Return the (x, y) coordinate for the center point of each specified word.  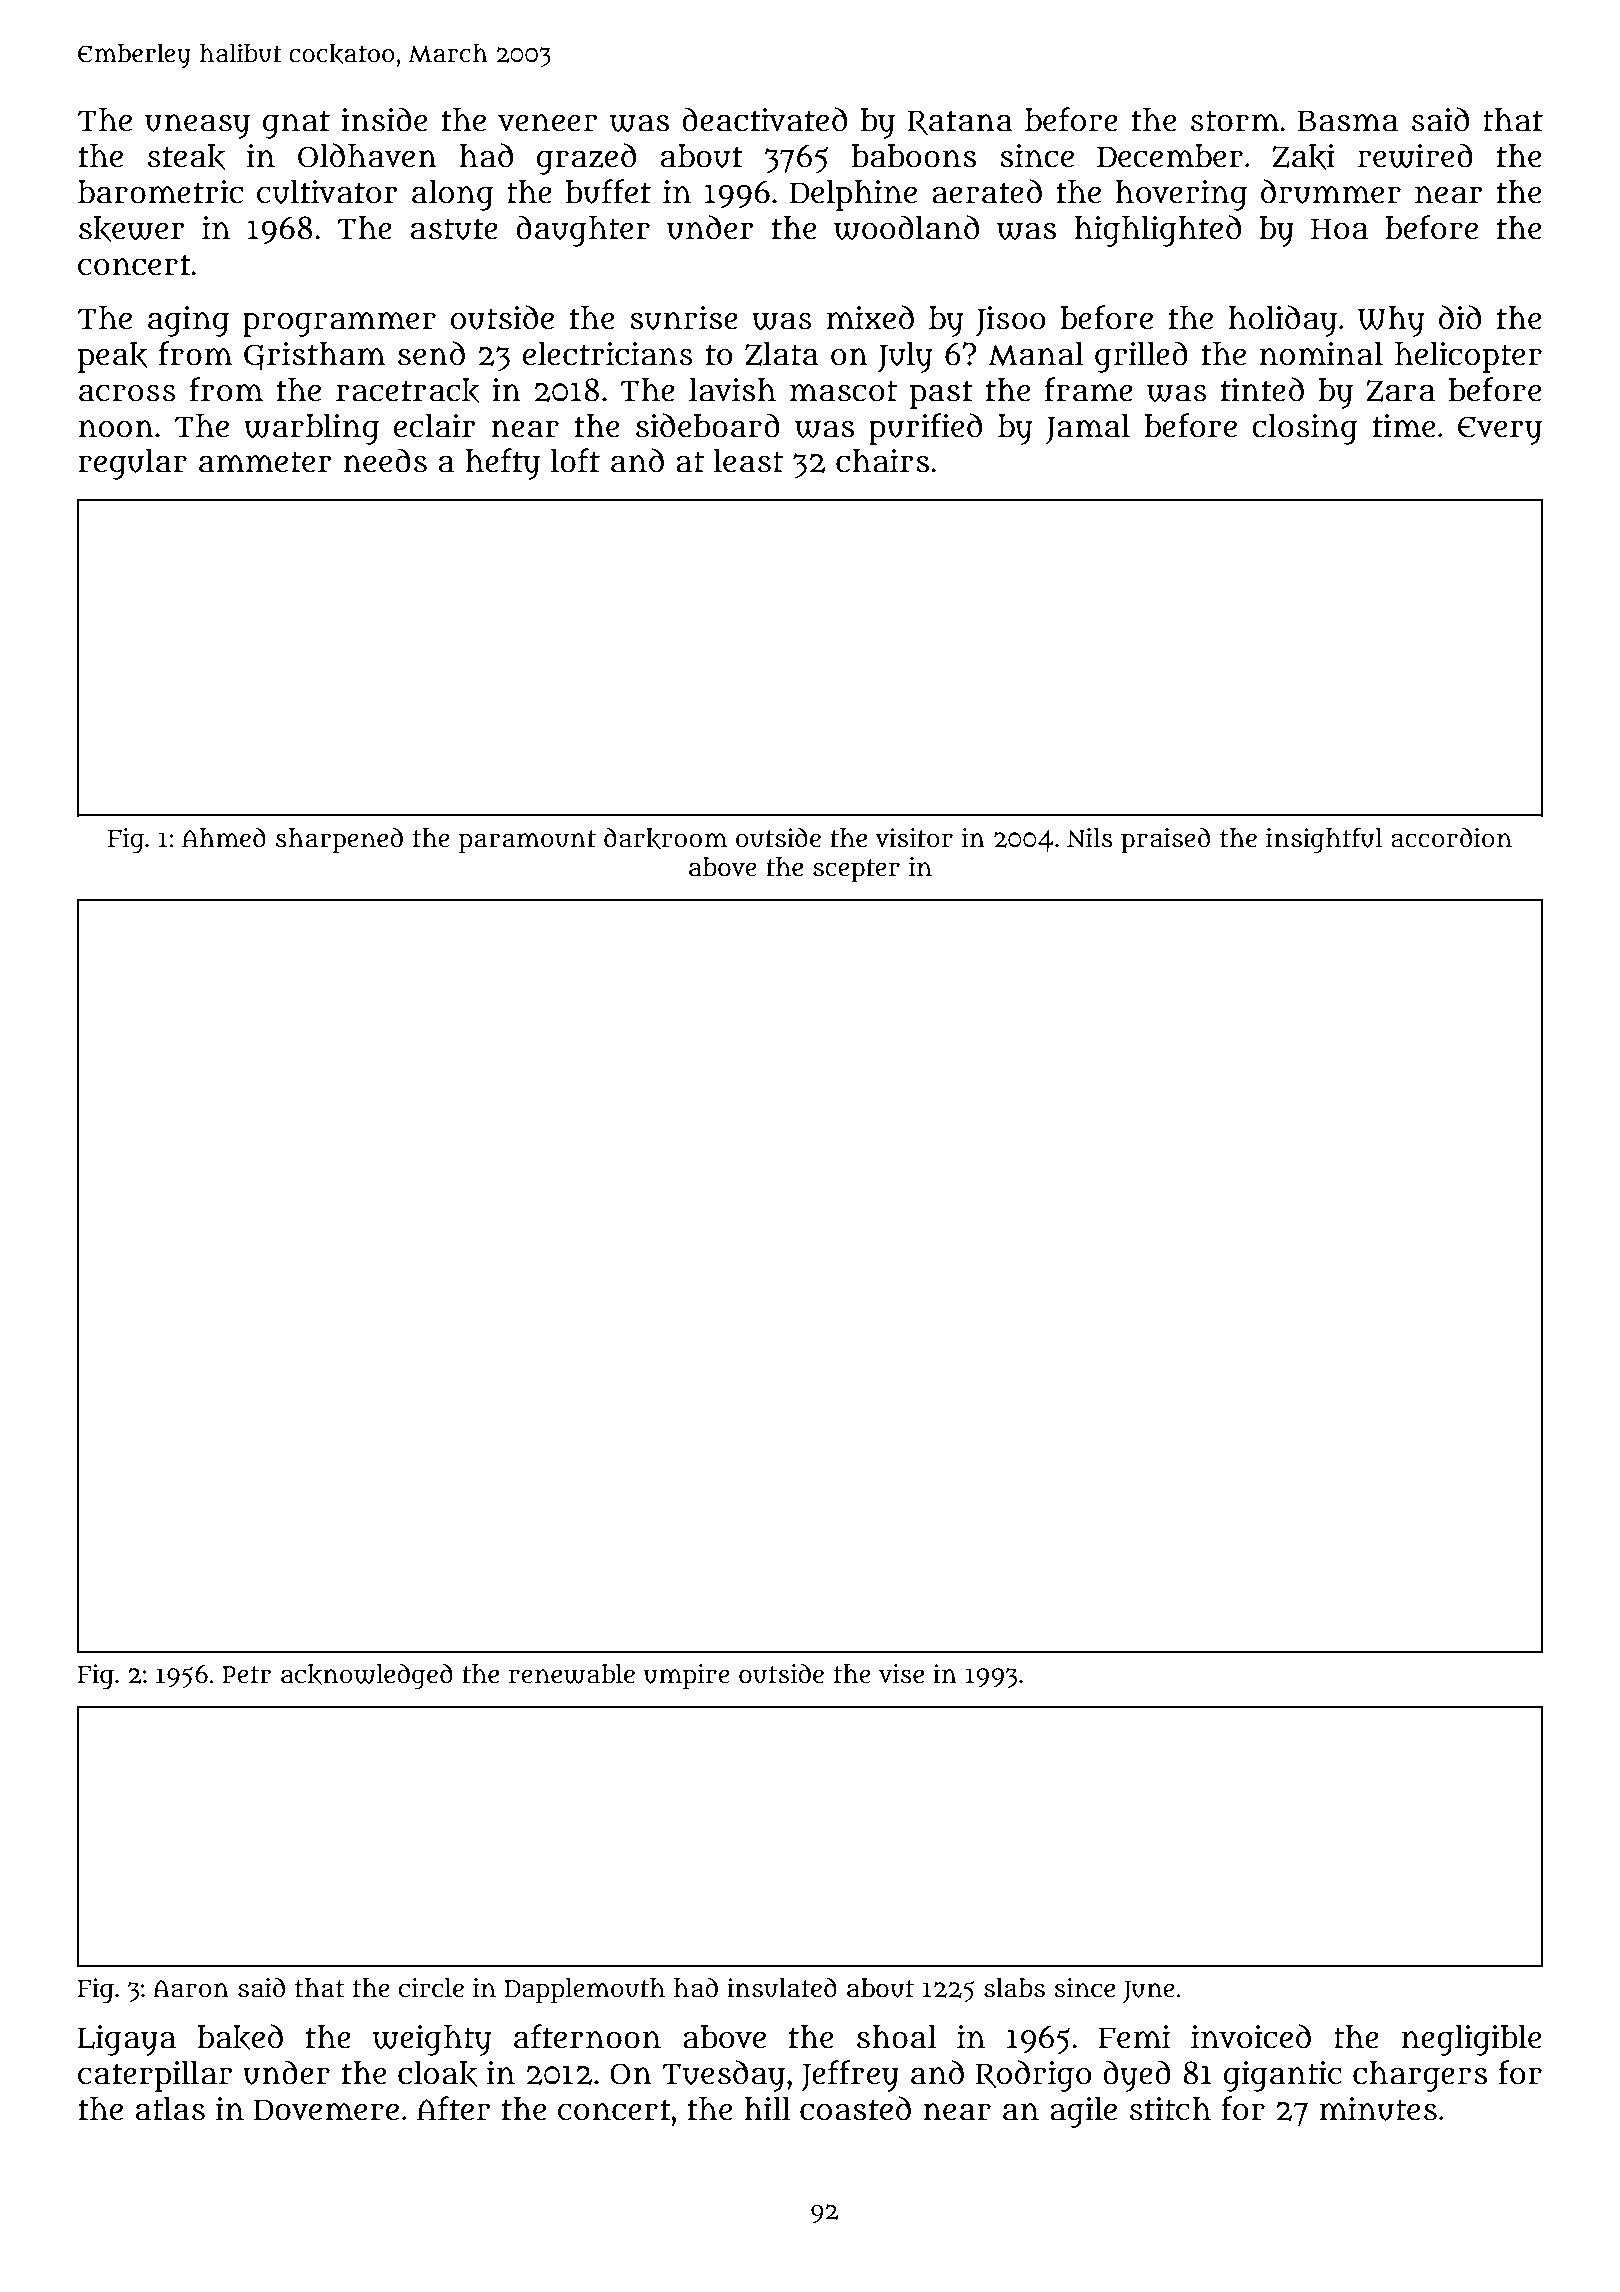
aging (188, 321)
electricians (608, 354)
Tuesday (723, 2076)
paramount (527, 842)
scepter (856, 871)
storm (1235, 121)
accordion (1451, 837)
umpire (687, 1677)
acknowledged (367, 1676)
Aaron (191, 1989)
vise (901, 1674)
